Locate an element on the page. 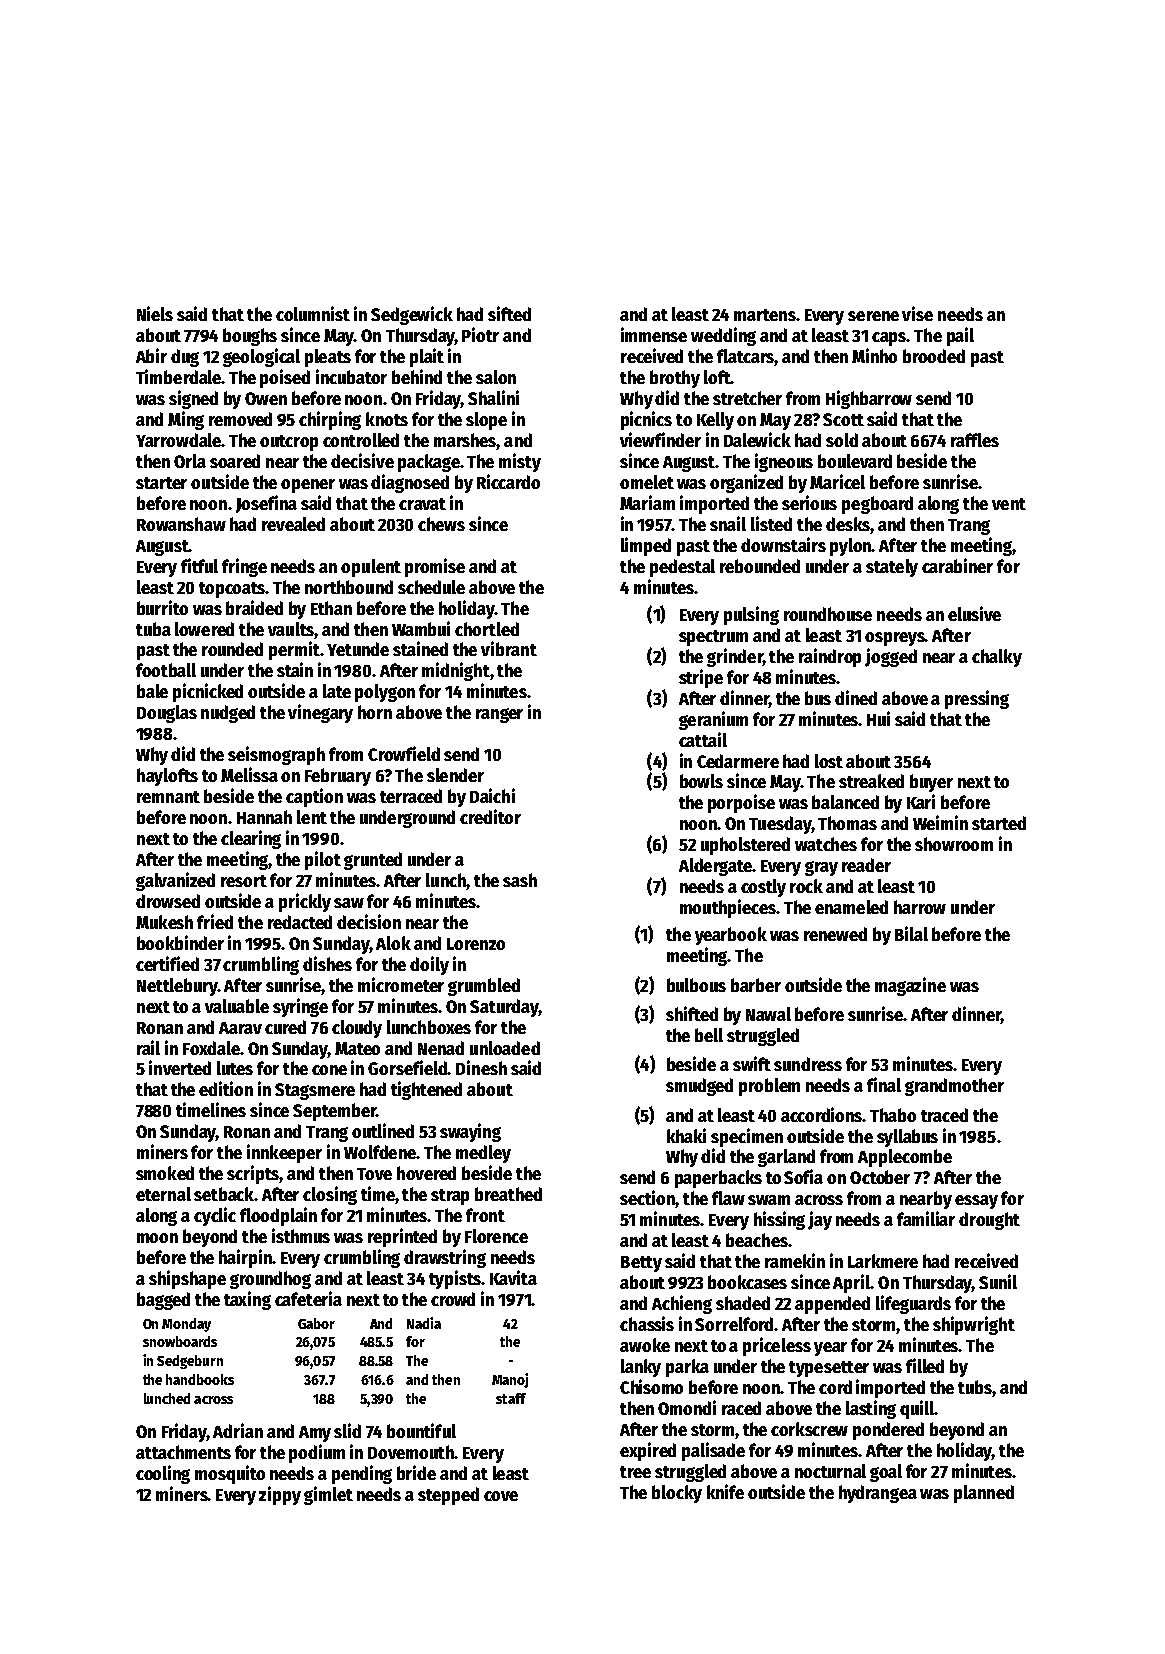  cyclic is located at coordinates (215, 1216).
